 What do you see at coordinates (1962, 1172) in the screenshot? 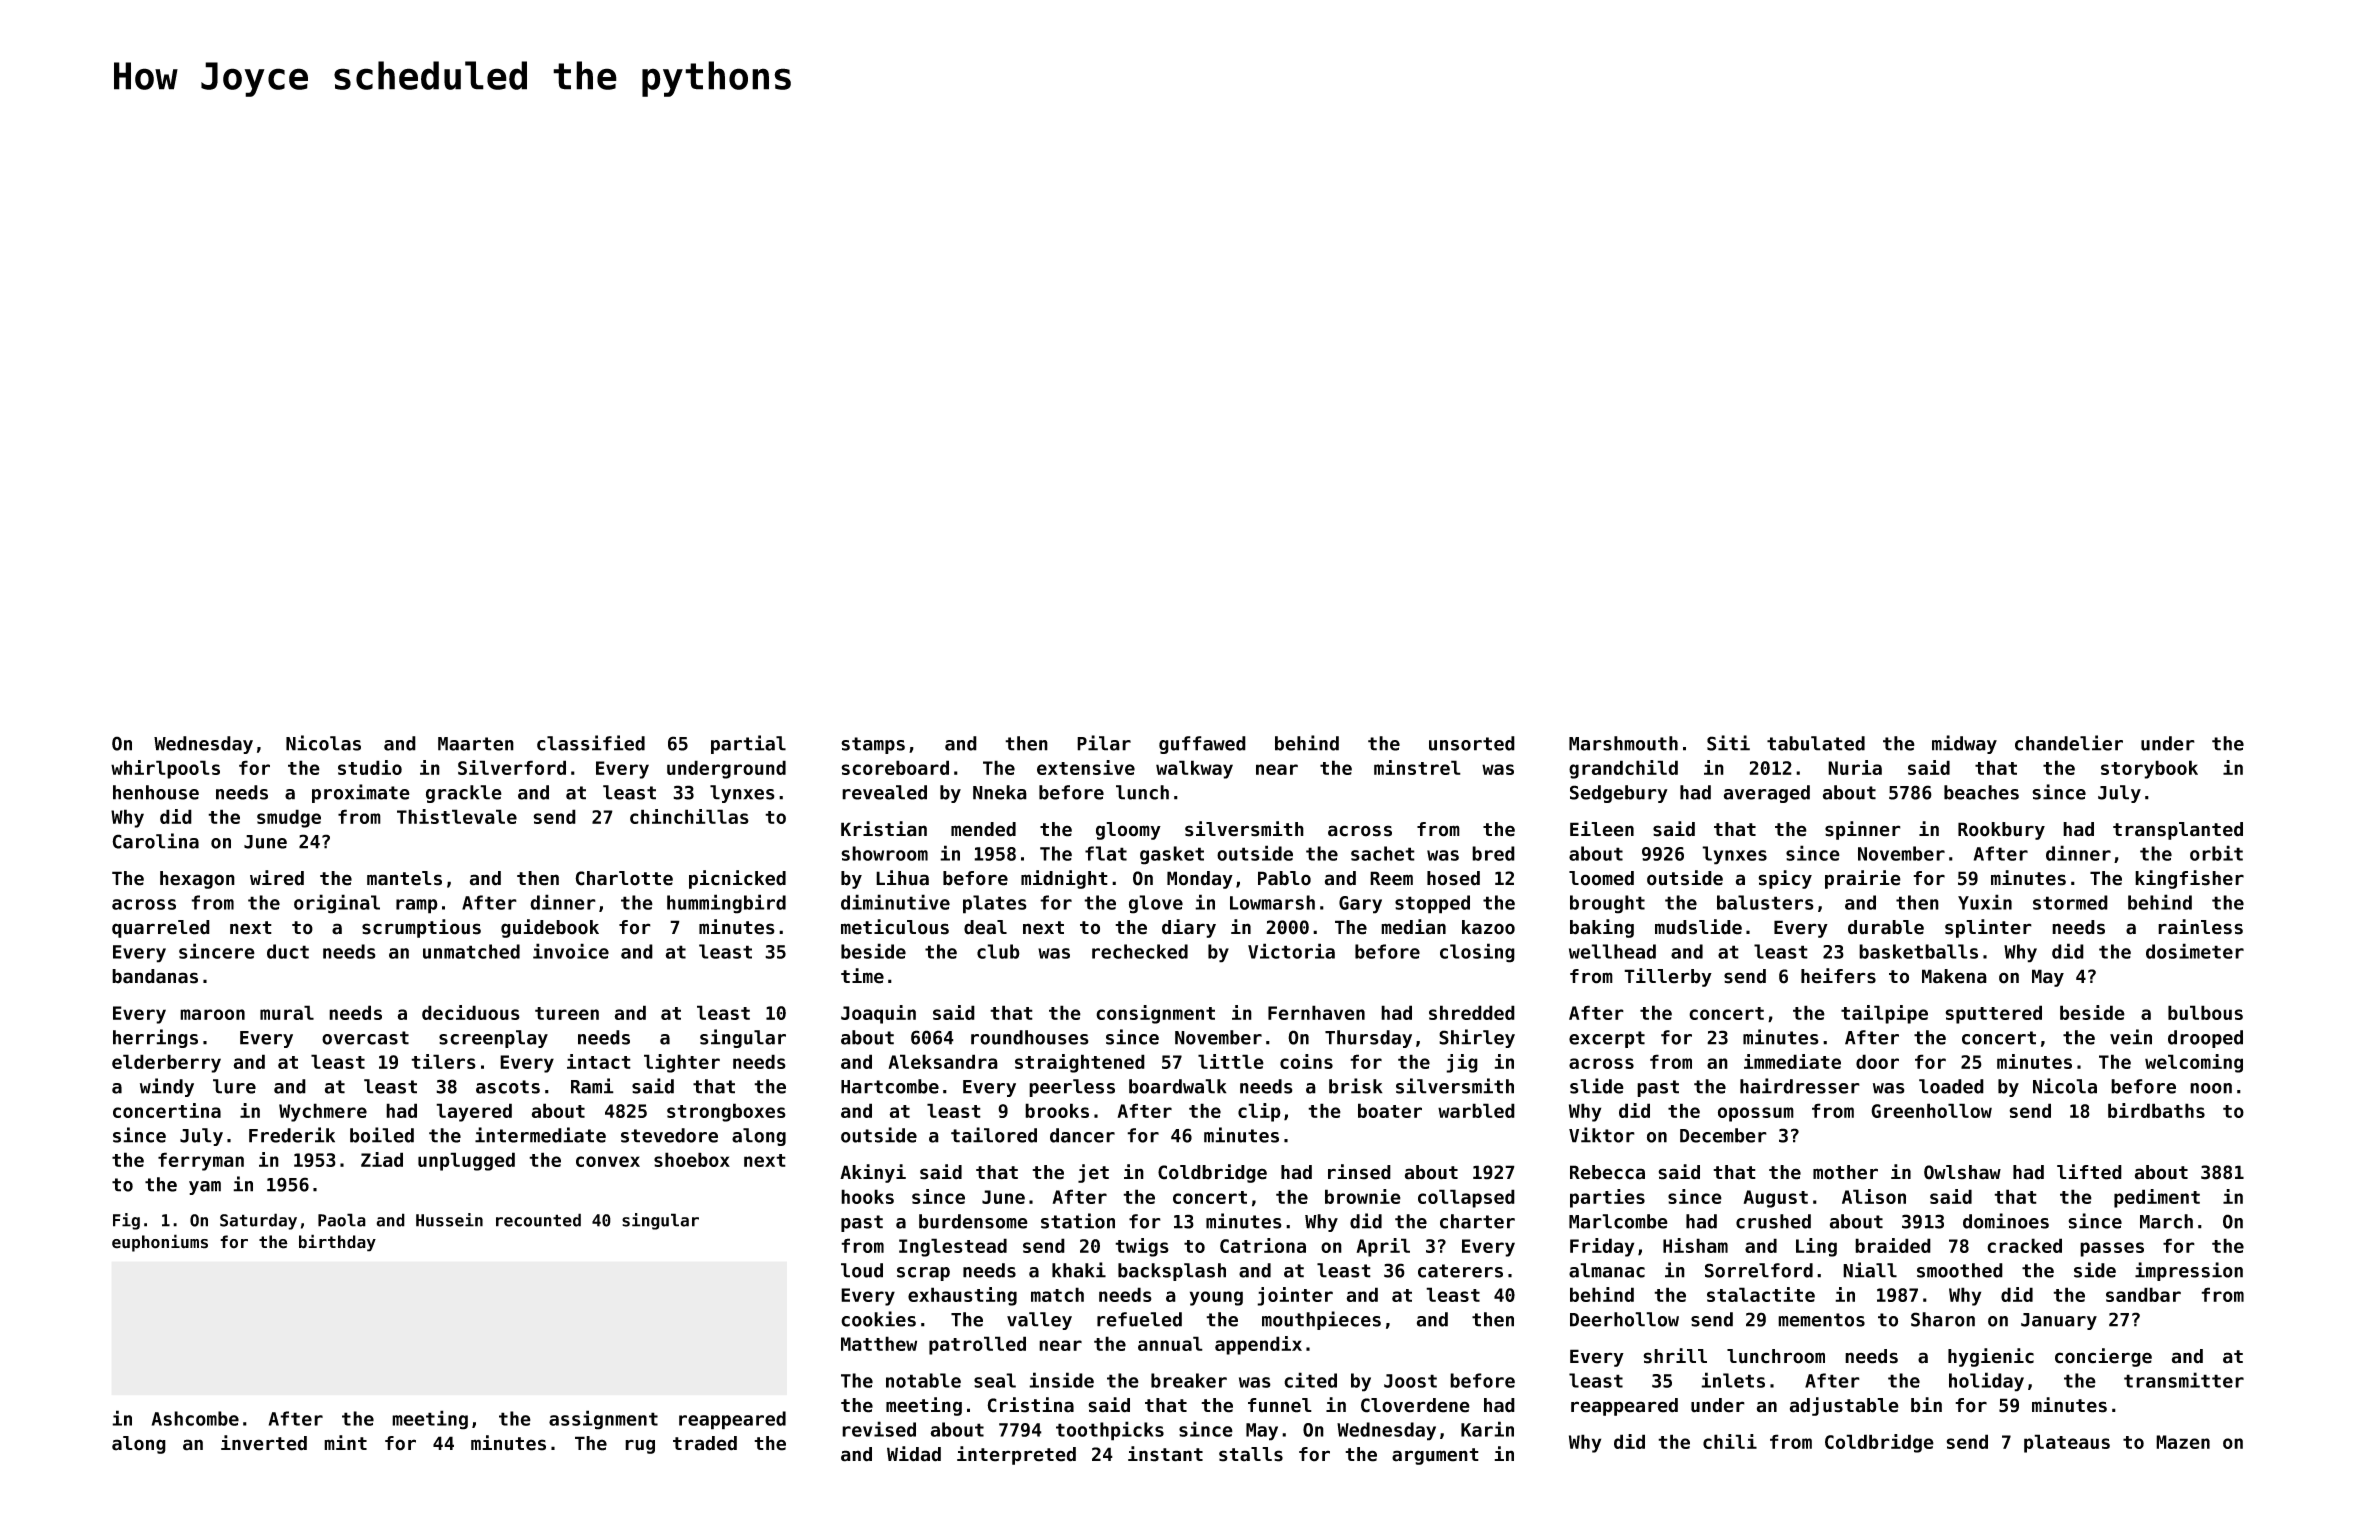
I see `Owlshaw` at bounding box center [1962, 1172].
